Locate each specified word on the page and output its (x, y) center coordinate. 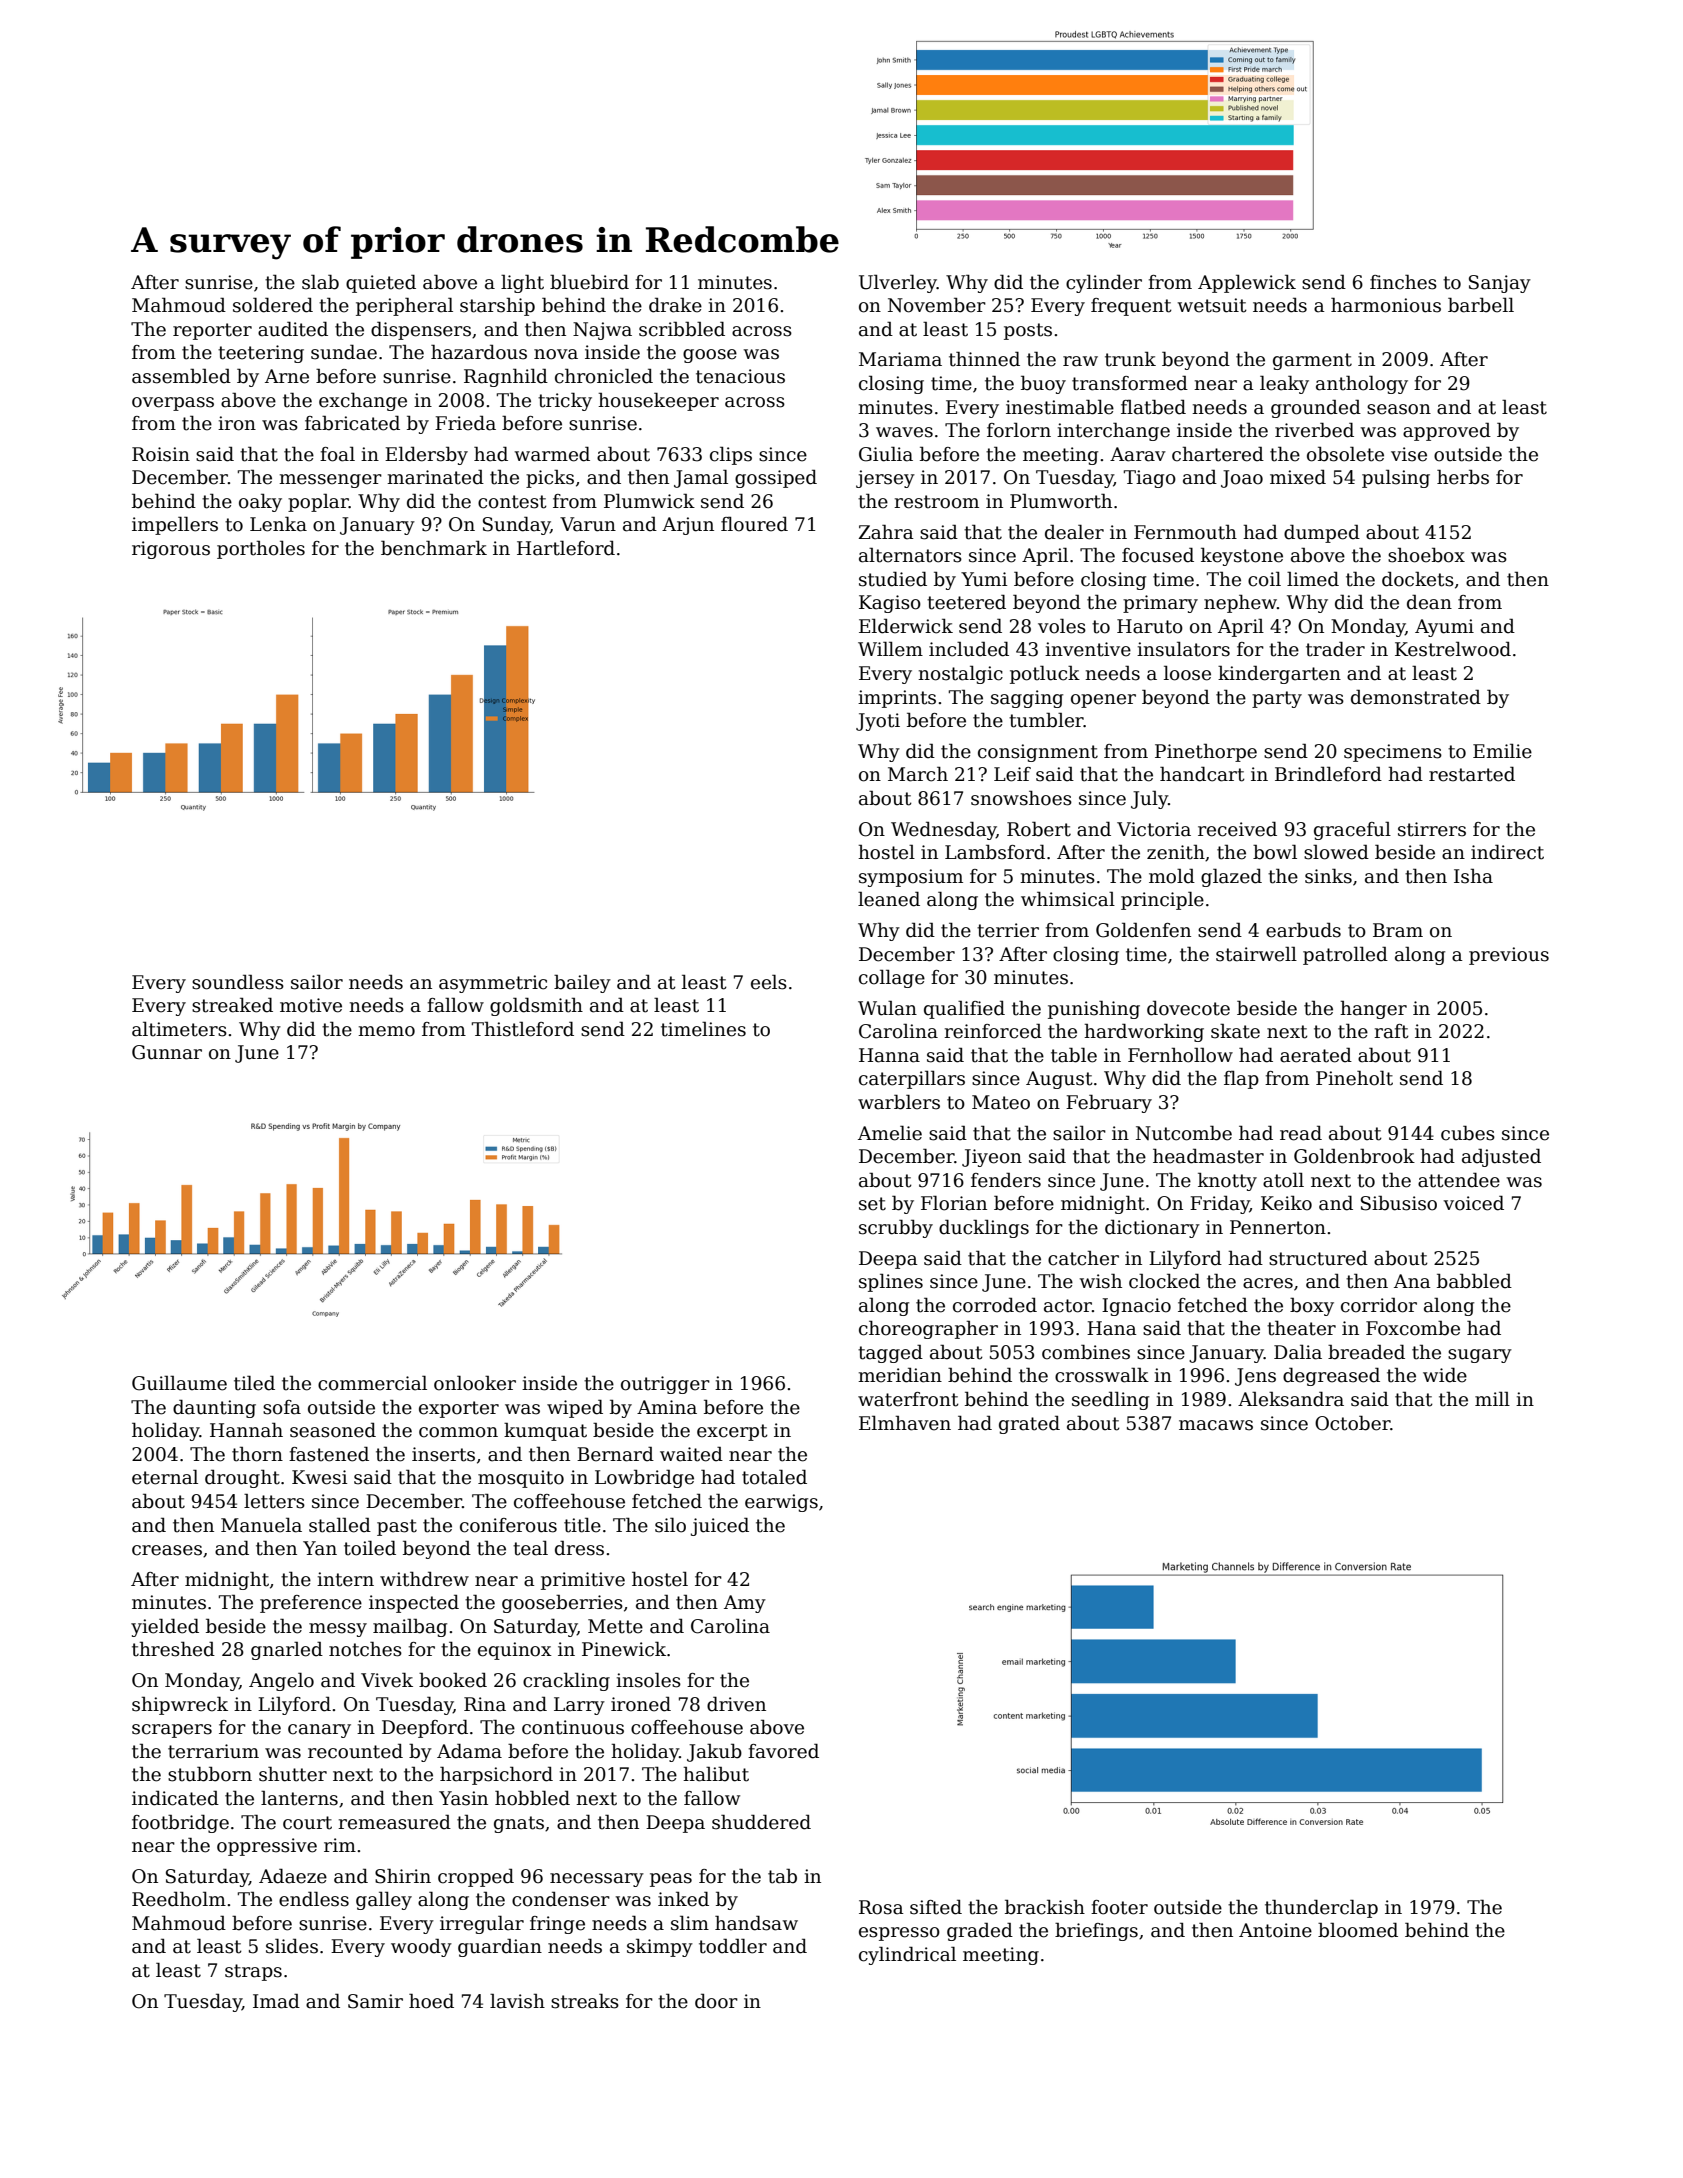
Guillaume (179, 1383)
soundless (238, 982)
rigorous (171, 550)
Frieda (465, 423)
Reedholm (179, 1899)
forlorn (1019, 430)
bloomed (1358, 1930)
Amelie (890, 1133)
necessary (597, 1880)
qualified (964, 1009)
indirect (1507, 852)
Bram (1398, 930)
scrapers (172, 1731)
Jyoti (878, 722)
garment (1312, 361)
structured (1318, 1258)
